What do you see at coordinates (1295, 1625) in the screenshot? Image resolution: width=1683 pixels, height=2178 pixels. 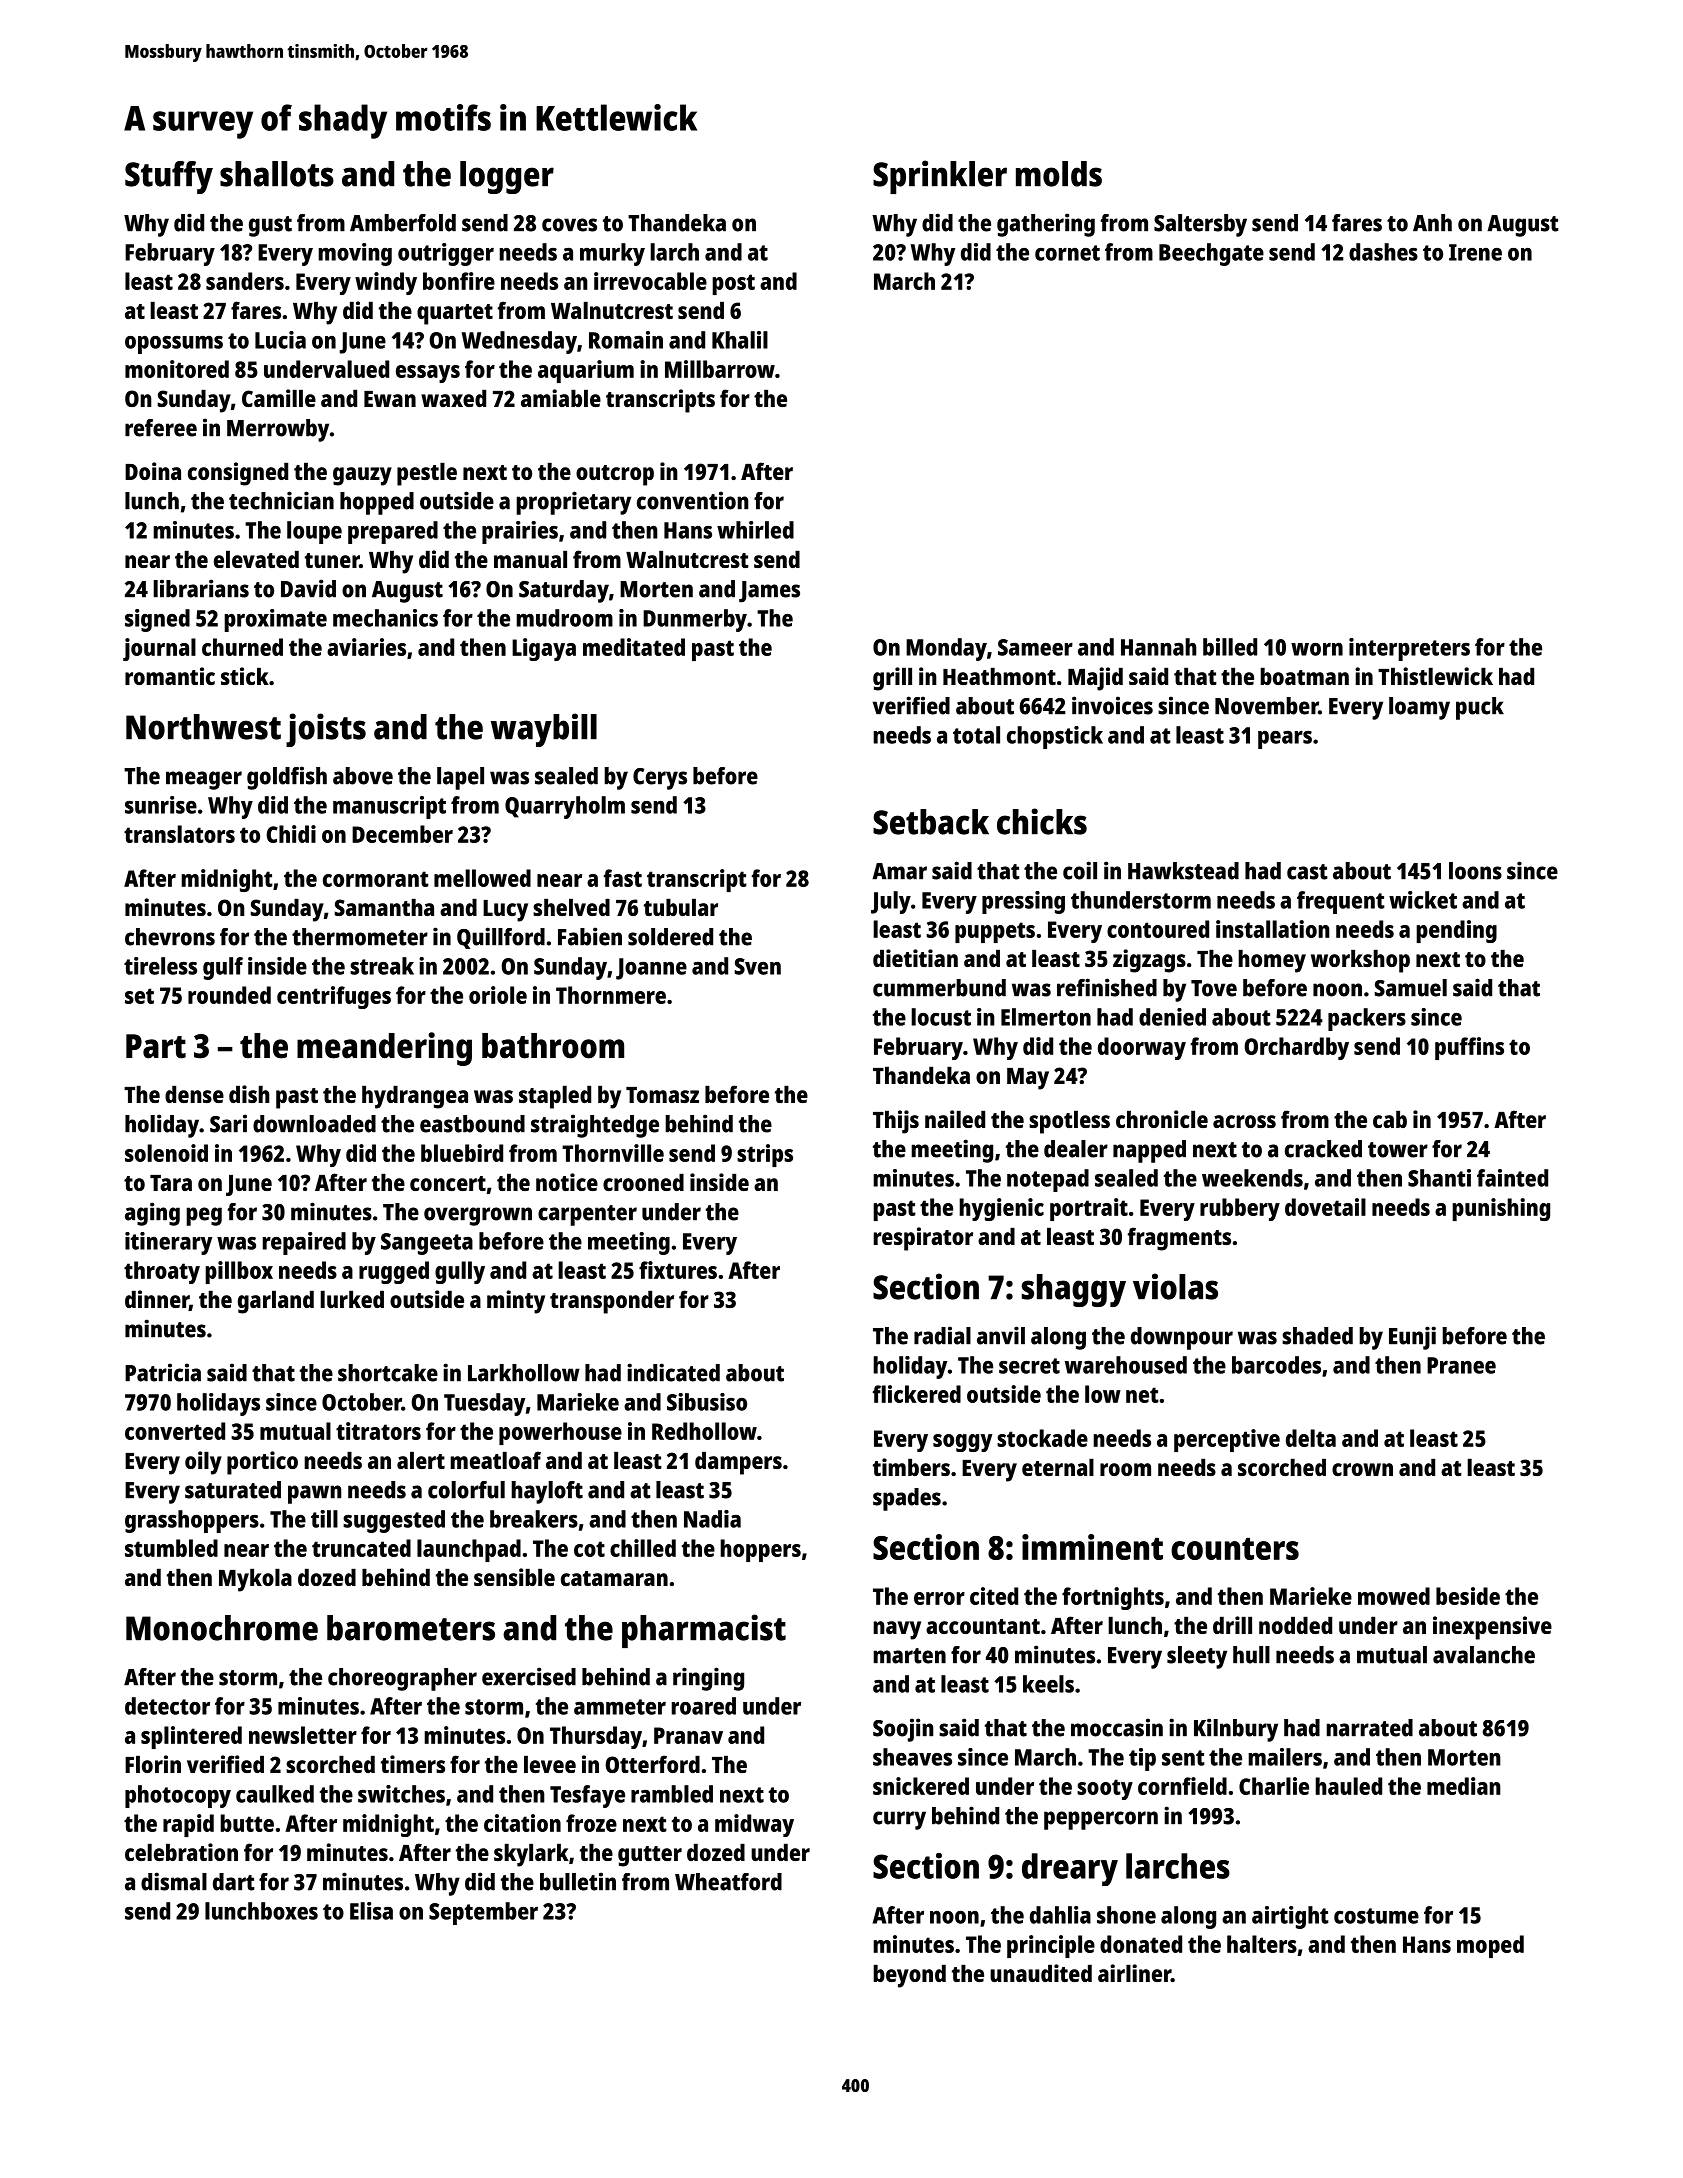 I see `nodded` at bounding box center [1295, 1625].
